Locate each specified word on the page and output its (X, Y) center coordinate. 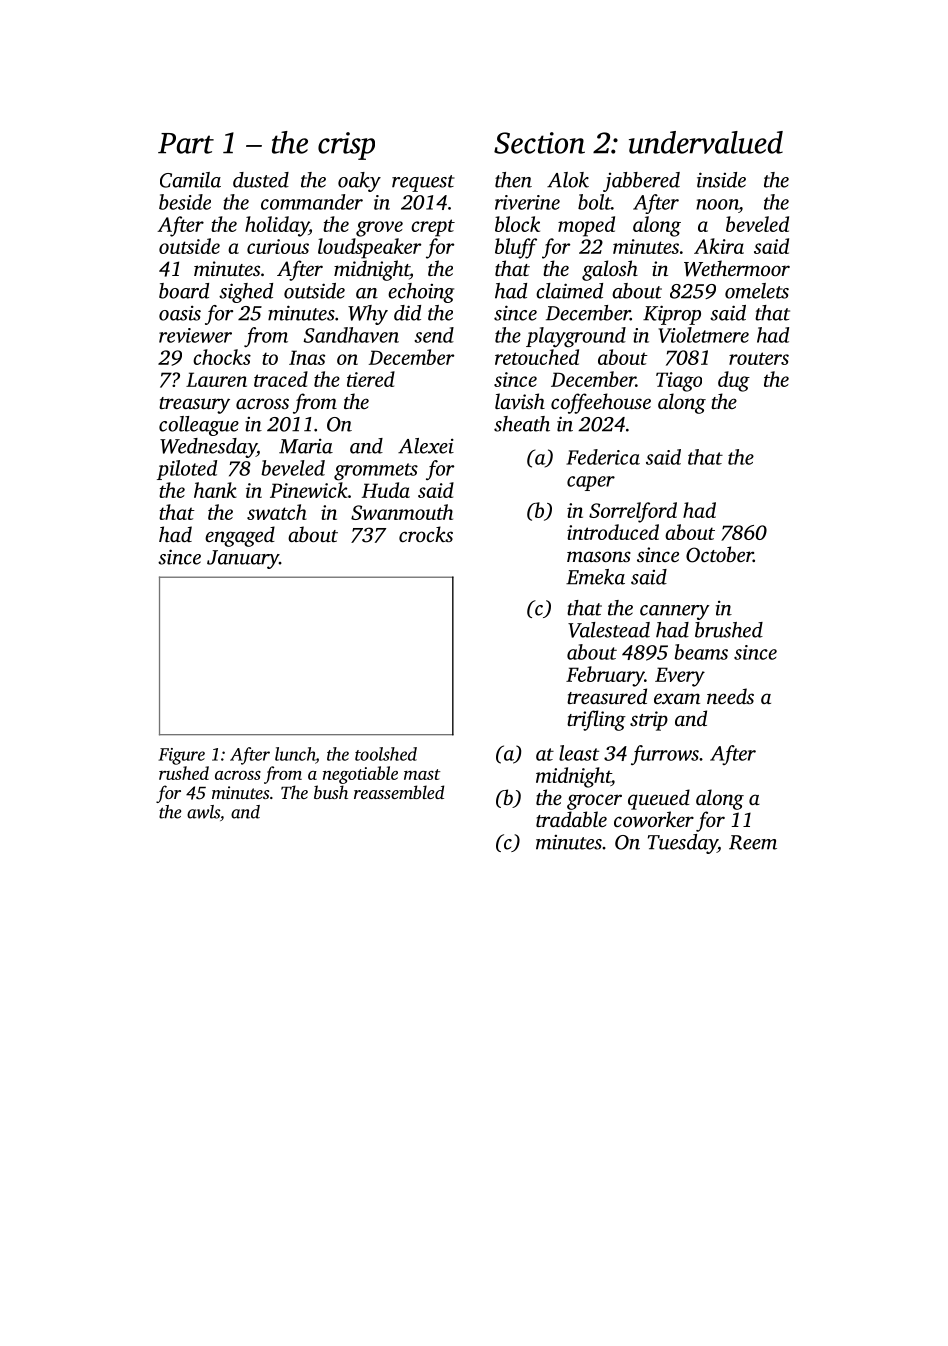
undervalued (706, 142)
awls (203, 812)
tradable (571, 819)
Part (186, 143)
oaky (359, 182)
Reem (753, 842)
